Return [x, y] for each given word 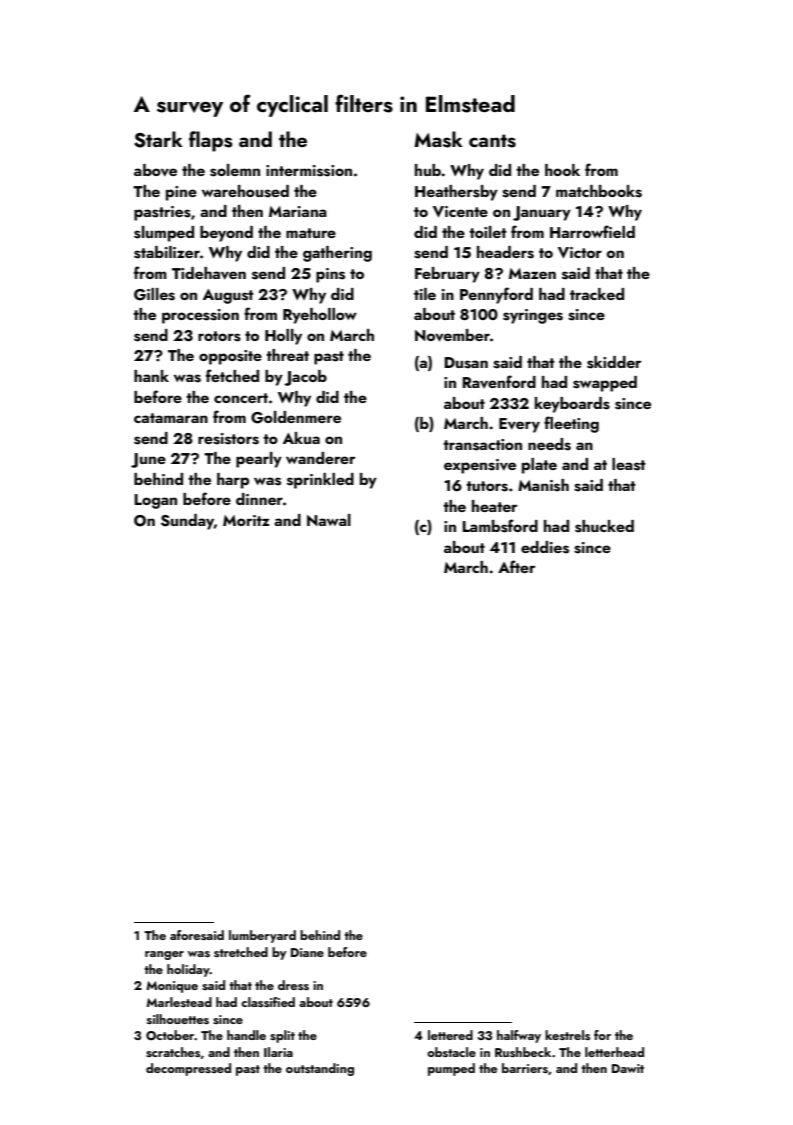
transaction [482, 445]
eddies [545, 547]
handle [246, 1035]
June [148, 460]
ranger [164, 955]
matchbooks [599, 191]
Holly [283, 337]
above [155, 170]
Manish [543, 485]
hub [428, 170]
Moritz [246, 520]
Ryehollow [320, 316]
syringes [533, 316]
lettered [450, 1035]
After [516, 566]
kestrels [567, 1035]
